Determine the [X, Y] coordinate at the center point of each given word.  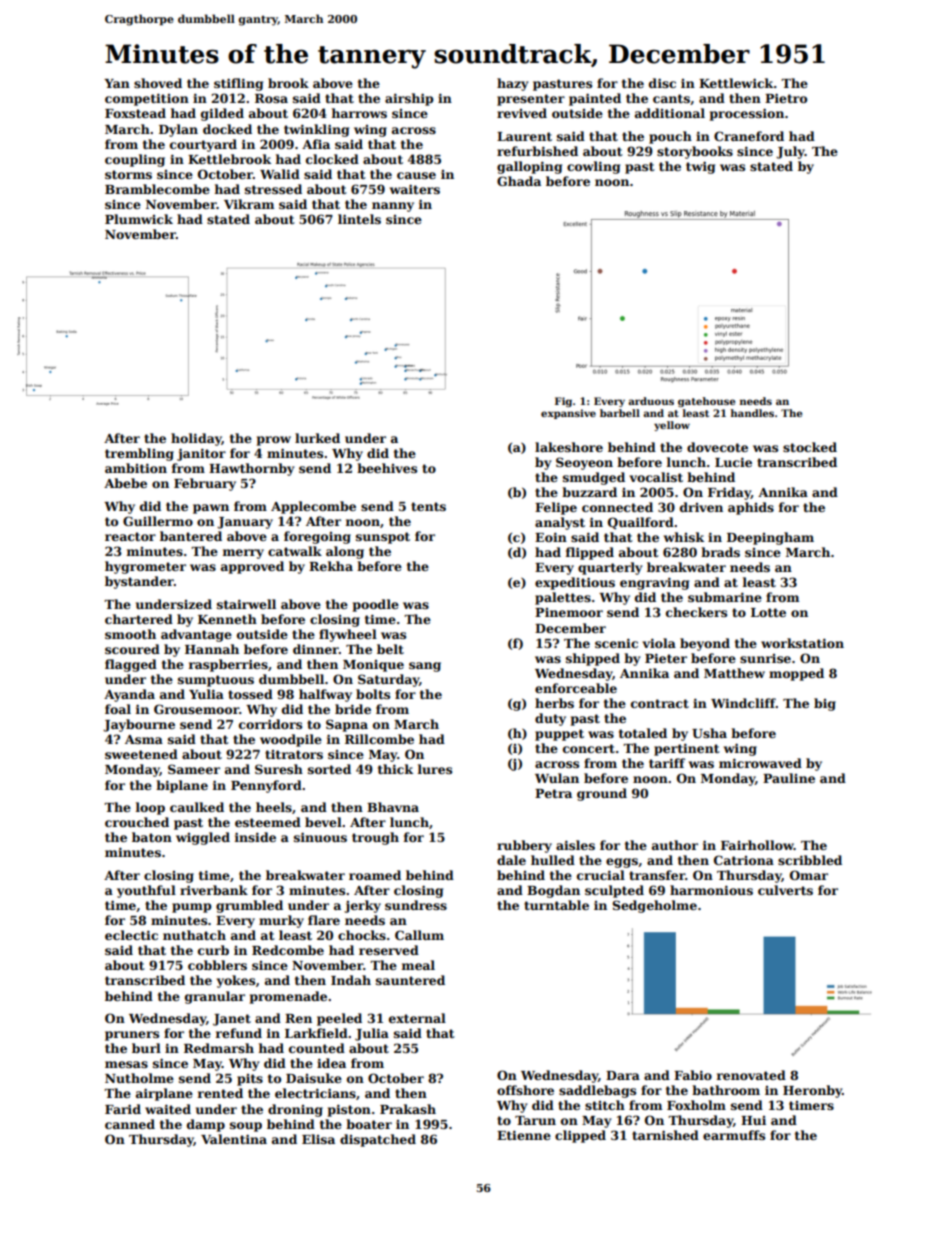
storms [128, 174]
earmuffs [734, 1135]
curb [213, 950]
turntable [556, 905]
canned [130, 1124]
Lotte [768, 612]
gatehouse [706, 402]
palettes [563, 598]
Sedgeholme [654, 906]
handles [752, 413]
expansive [568, 414]
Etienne [524, 1135]
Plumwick [139, 219]
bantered [191, 536]
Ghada [519, 181]
